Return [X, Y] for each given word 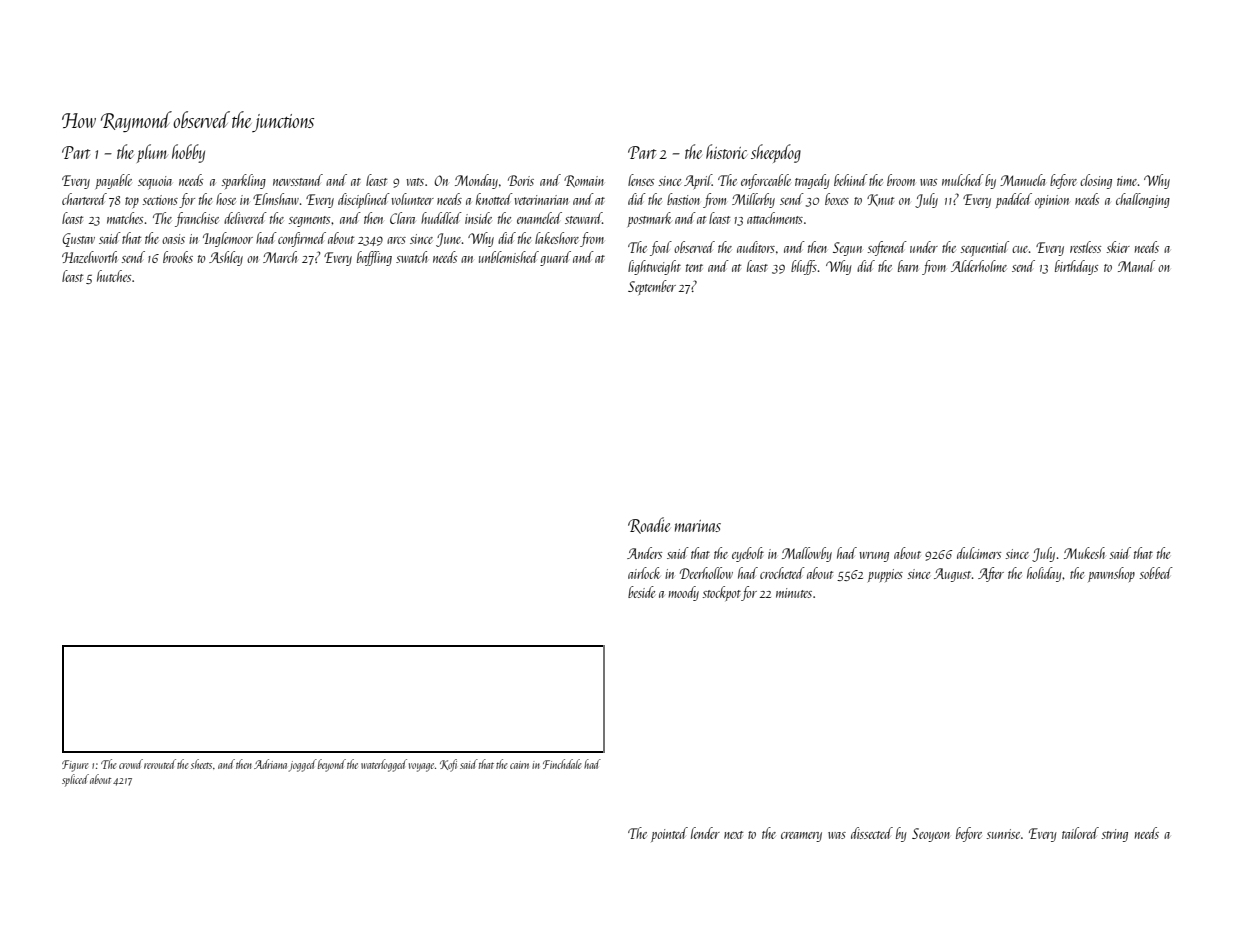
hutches [114, 276]
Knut [880, 200]
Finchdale [562, 764]
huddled [441, 218]
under [924, 247]
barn [908, 266]
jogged [303, 765]
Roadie [649, 525]
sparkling [243, 181]
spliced [75, 780]
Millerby [753, 200]
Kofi [448, 765]
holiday [1044, 574]
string [1114, 835]
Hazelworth [89, 257]
